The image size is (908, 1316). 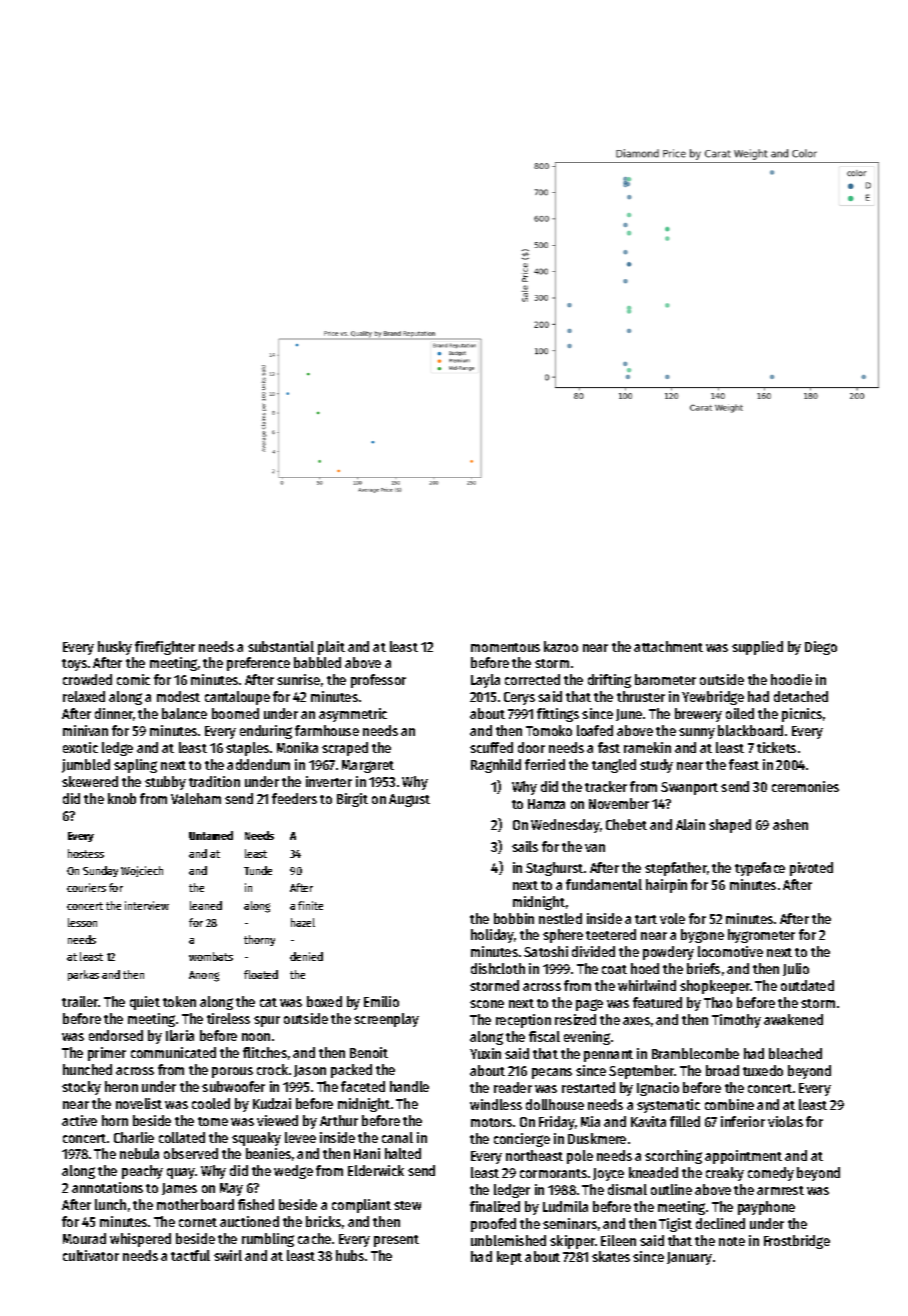 What do you see at coordinates (115, 648) in the screenshot?
I see `husky` at bounding box center [115, 648].
